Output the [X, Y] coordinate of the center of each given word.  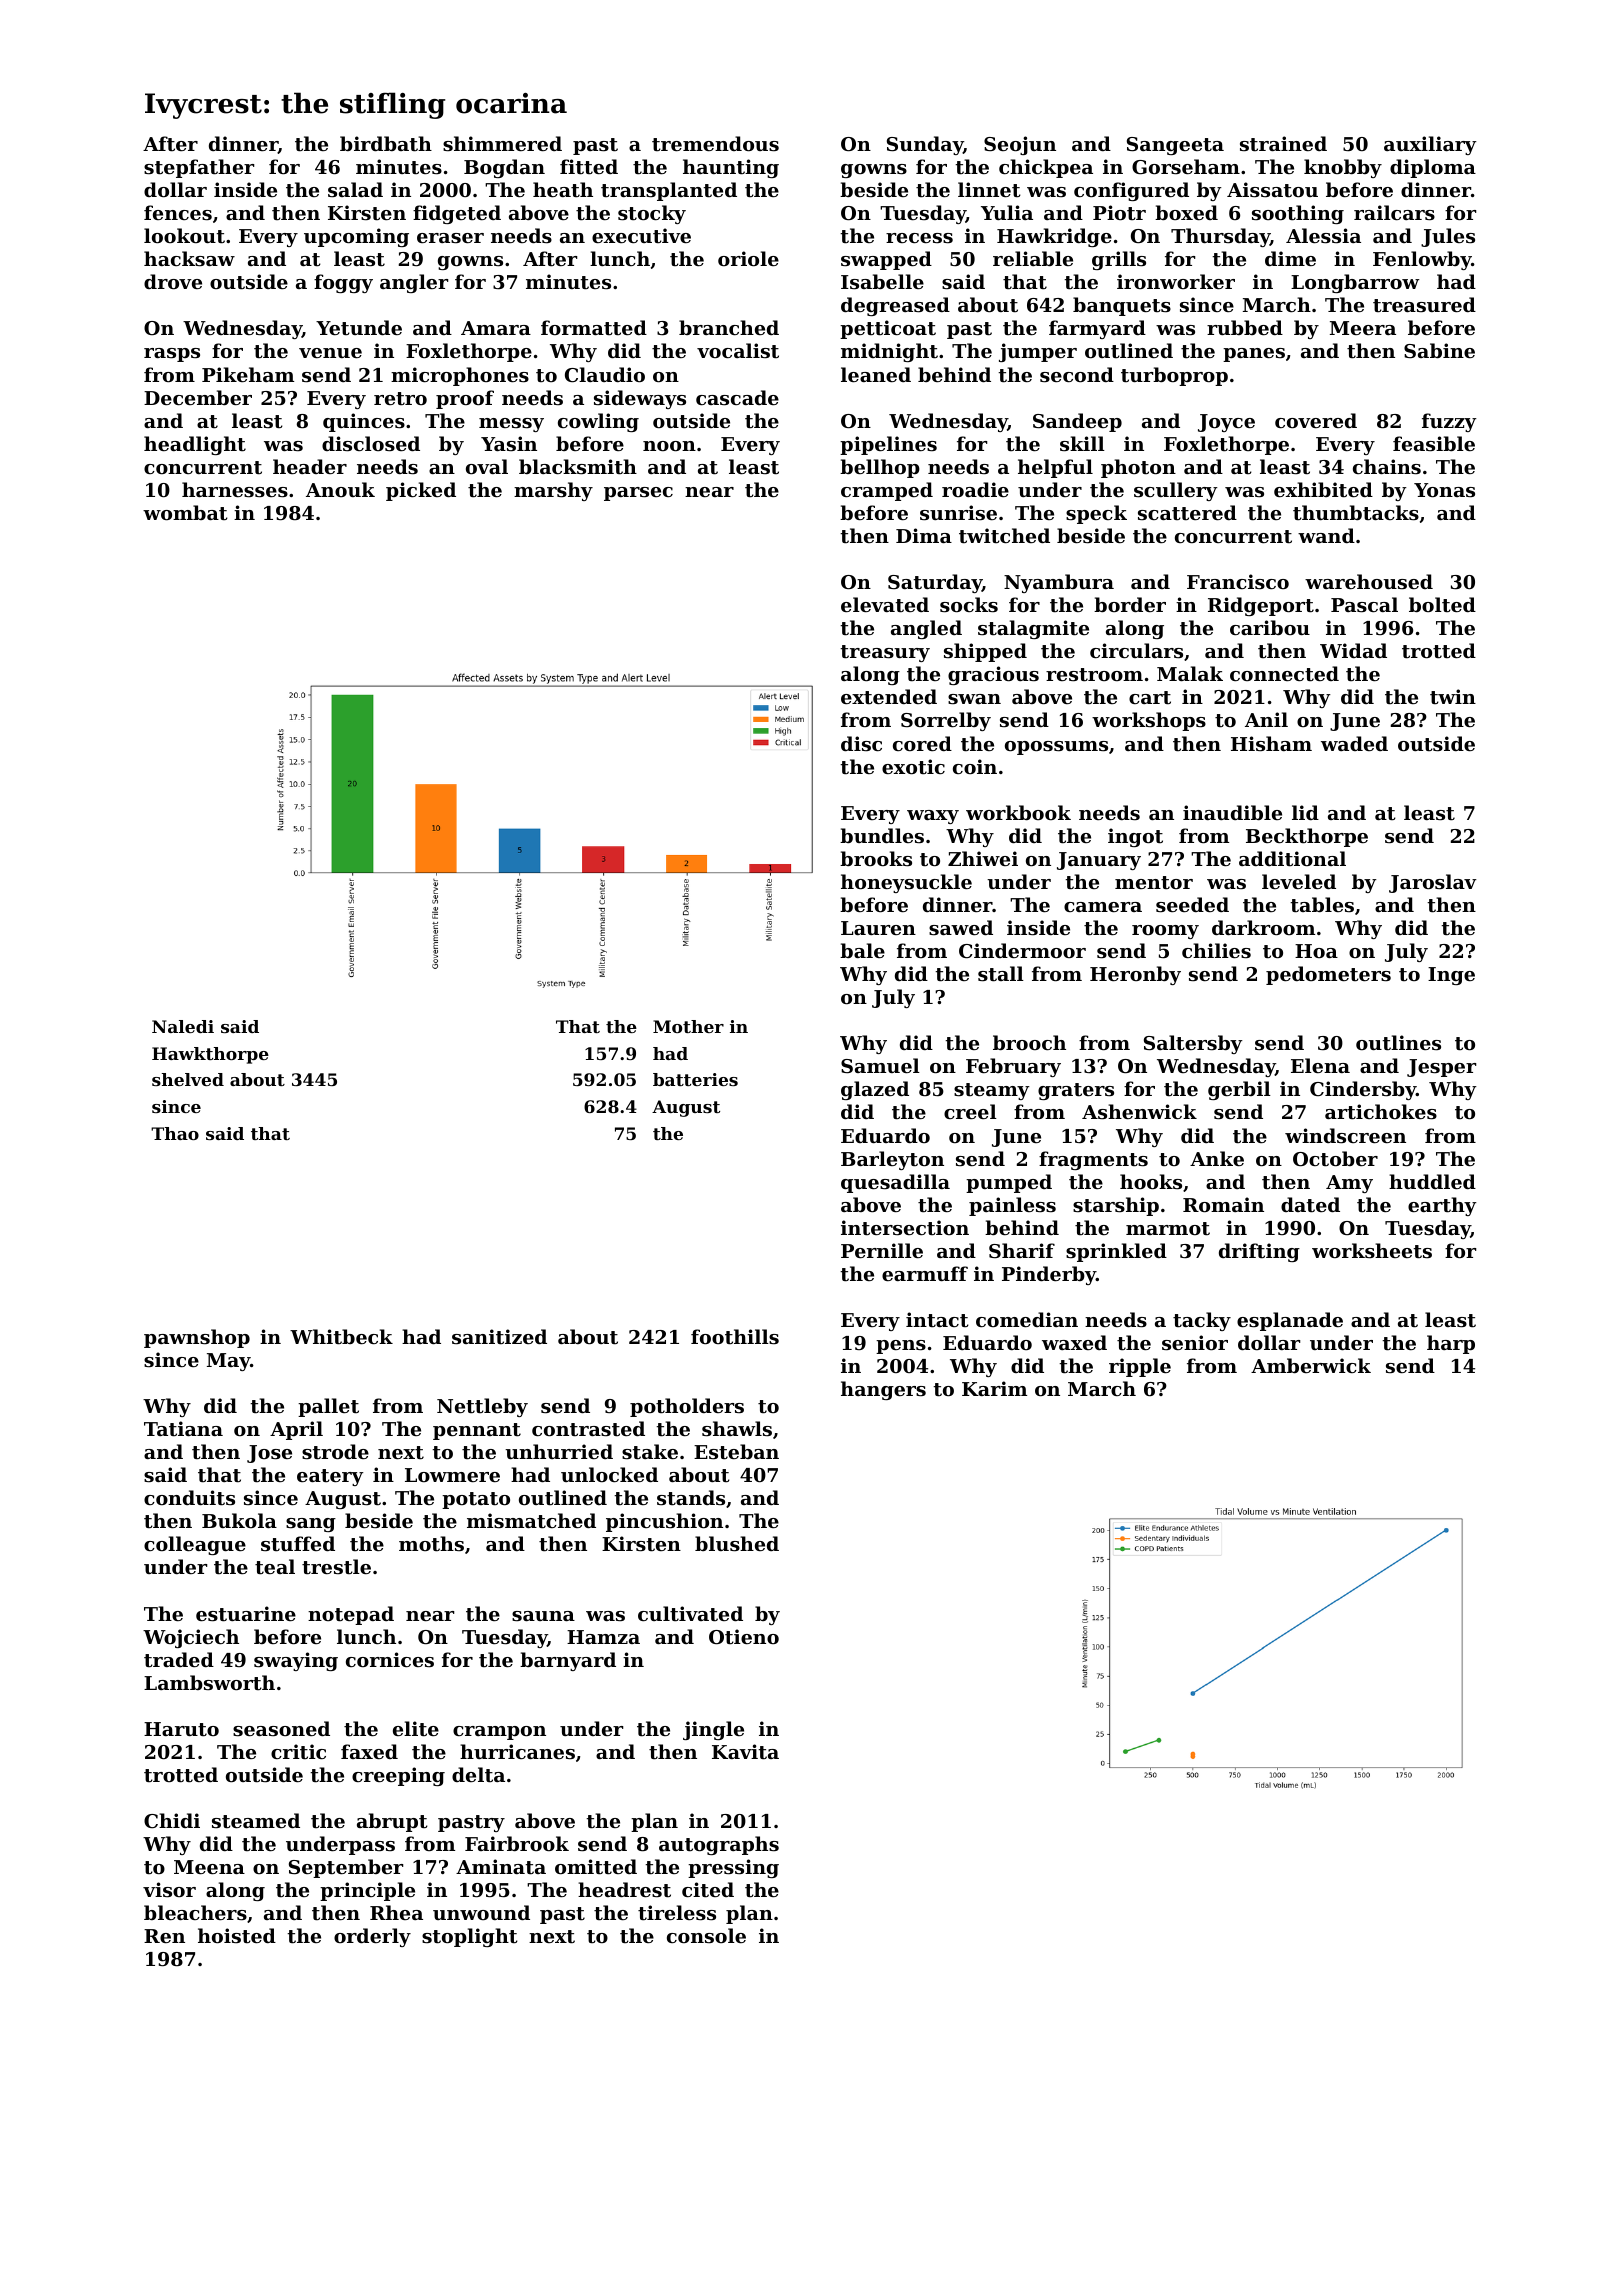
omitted [596, 1867]
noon [669, 446]
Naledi [183, 1026]
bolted [1442, 604]
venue [330, 353]
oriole [748, 258]
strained [1283, 144]
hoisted [237, 1935]
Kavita [745, 1752]
